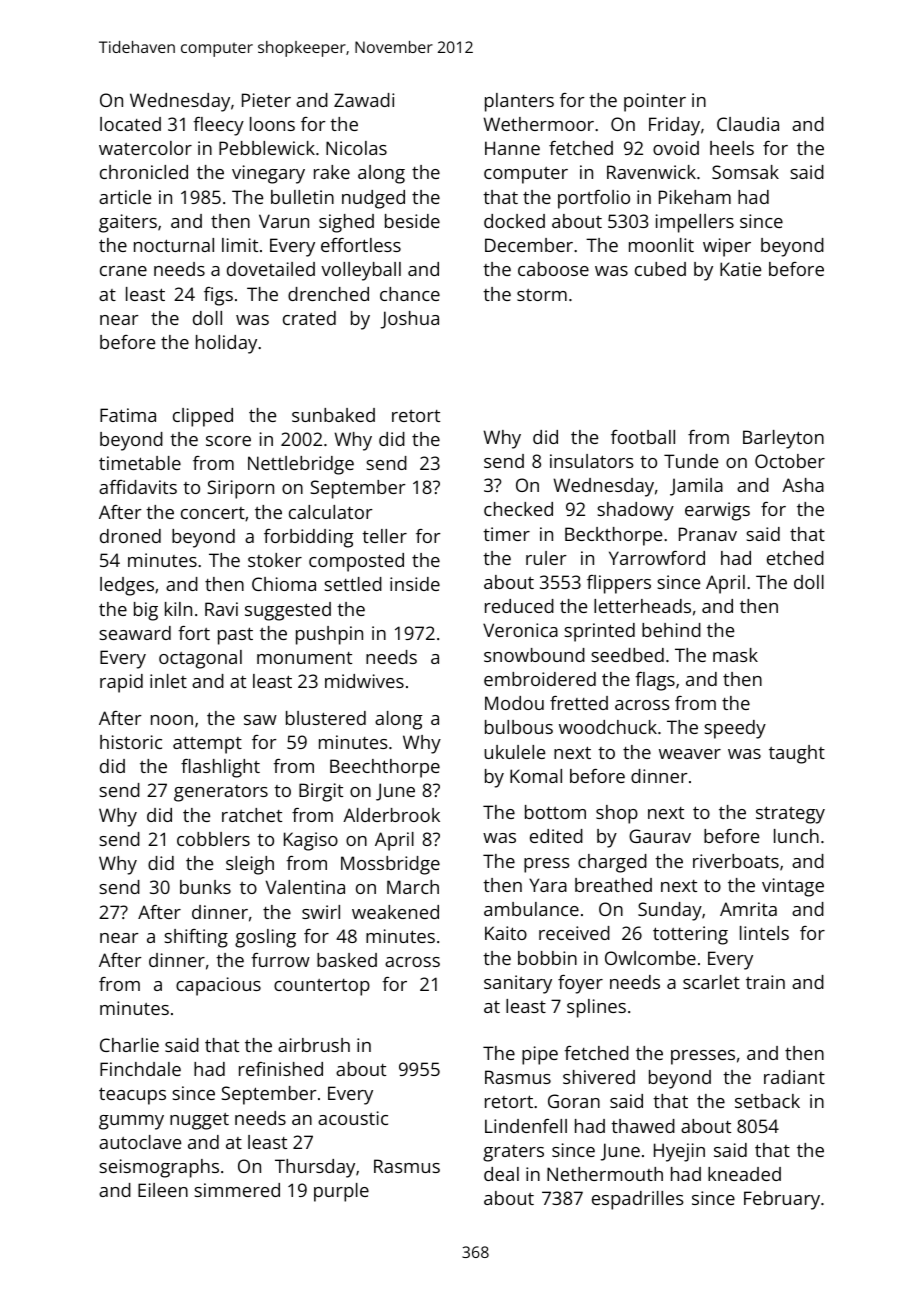 The image size is (924, 1308). I want to click on Zawadi, so click(364, 100).
